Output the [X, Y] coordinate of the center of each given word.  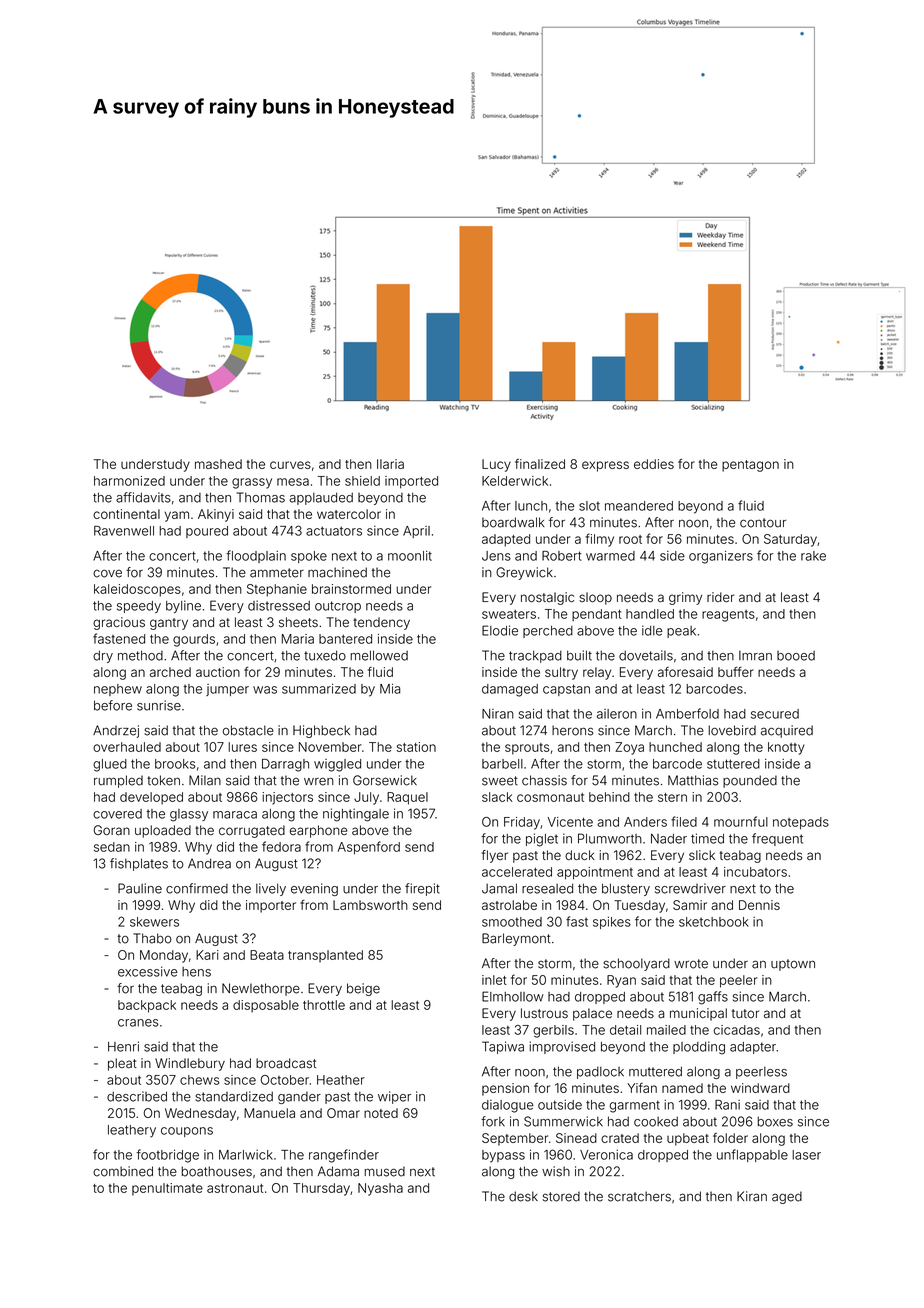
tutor [745, 1013]
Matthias [693, 780]
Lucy [496, 465]
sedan [112, 847]
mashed [218, 464]
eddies [654, 464]
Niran [498, 714]
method [140, 655]
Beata [267, 955]
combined [123, 1171]
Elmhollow [513, 996]
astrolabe [509, 905]
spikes [612, 923]
